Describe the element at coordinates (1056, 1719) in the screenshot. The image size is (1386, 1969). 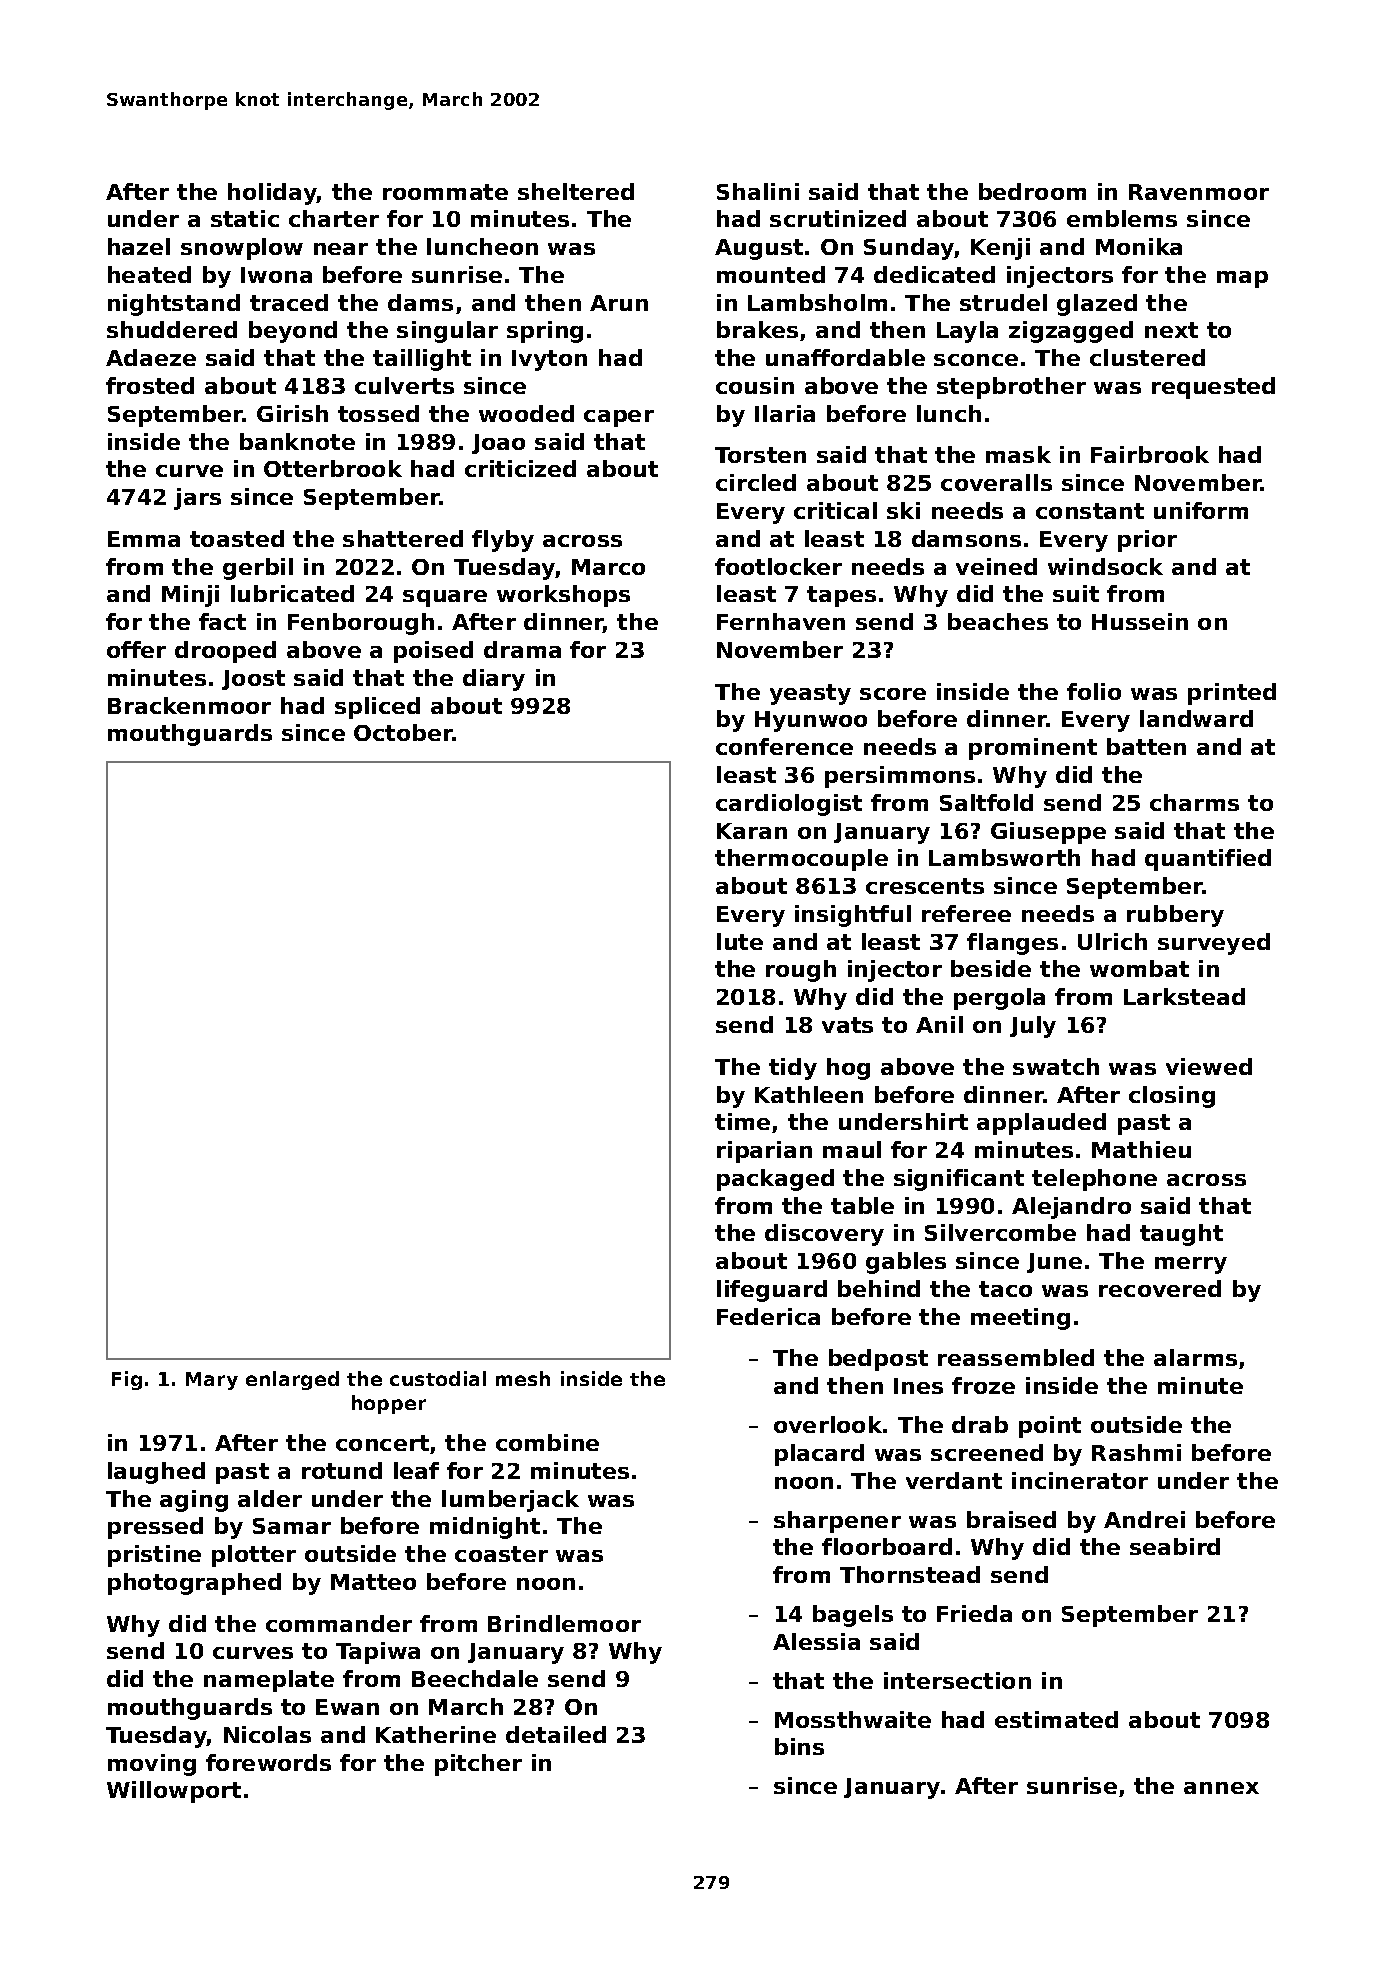
I see `estimated` at that location.
